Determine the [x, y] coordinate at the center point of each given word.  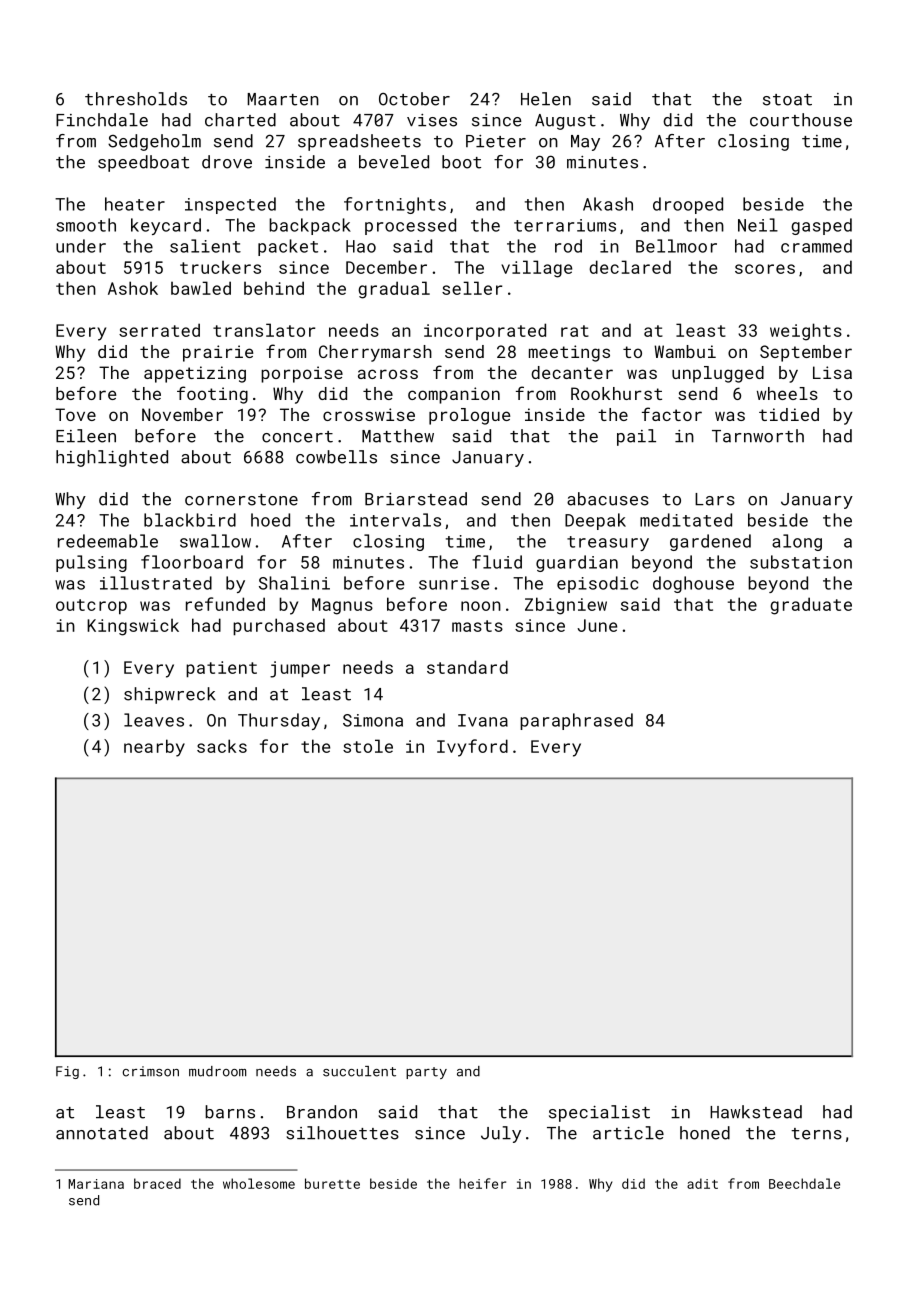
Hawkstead [756, 1112]
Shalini [294, 583]
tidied [789, 414]
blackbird [190, 520]
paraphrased [576, 721]
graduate [811, 606]
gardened [710, 542]
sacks [222, 746]
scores [765, 269]
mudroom [217, 1071]
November [182, 414]
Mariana [96, 1184]
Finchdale [102, 120]
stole [368, 746]
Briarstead [416, 499]
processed [410, 226]
